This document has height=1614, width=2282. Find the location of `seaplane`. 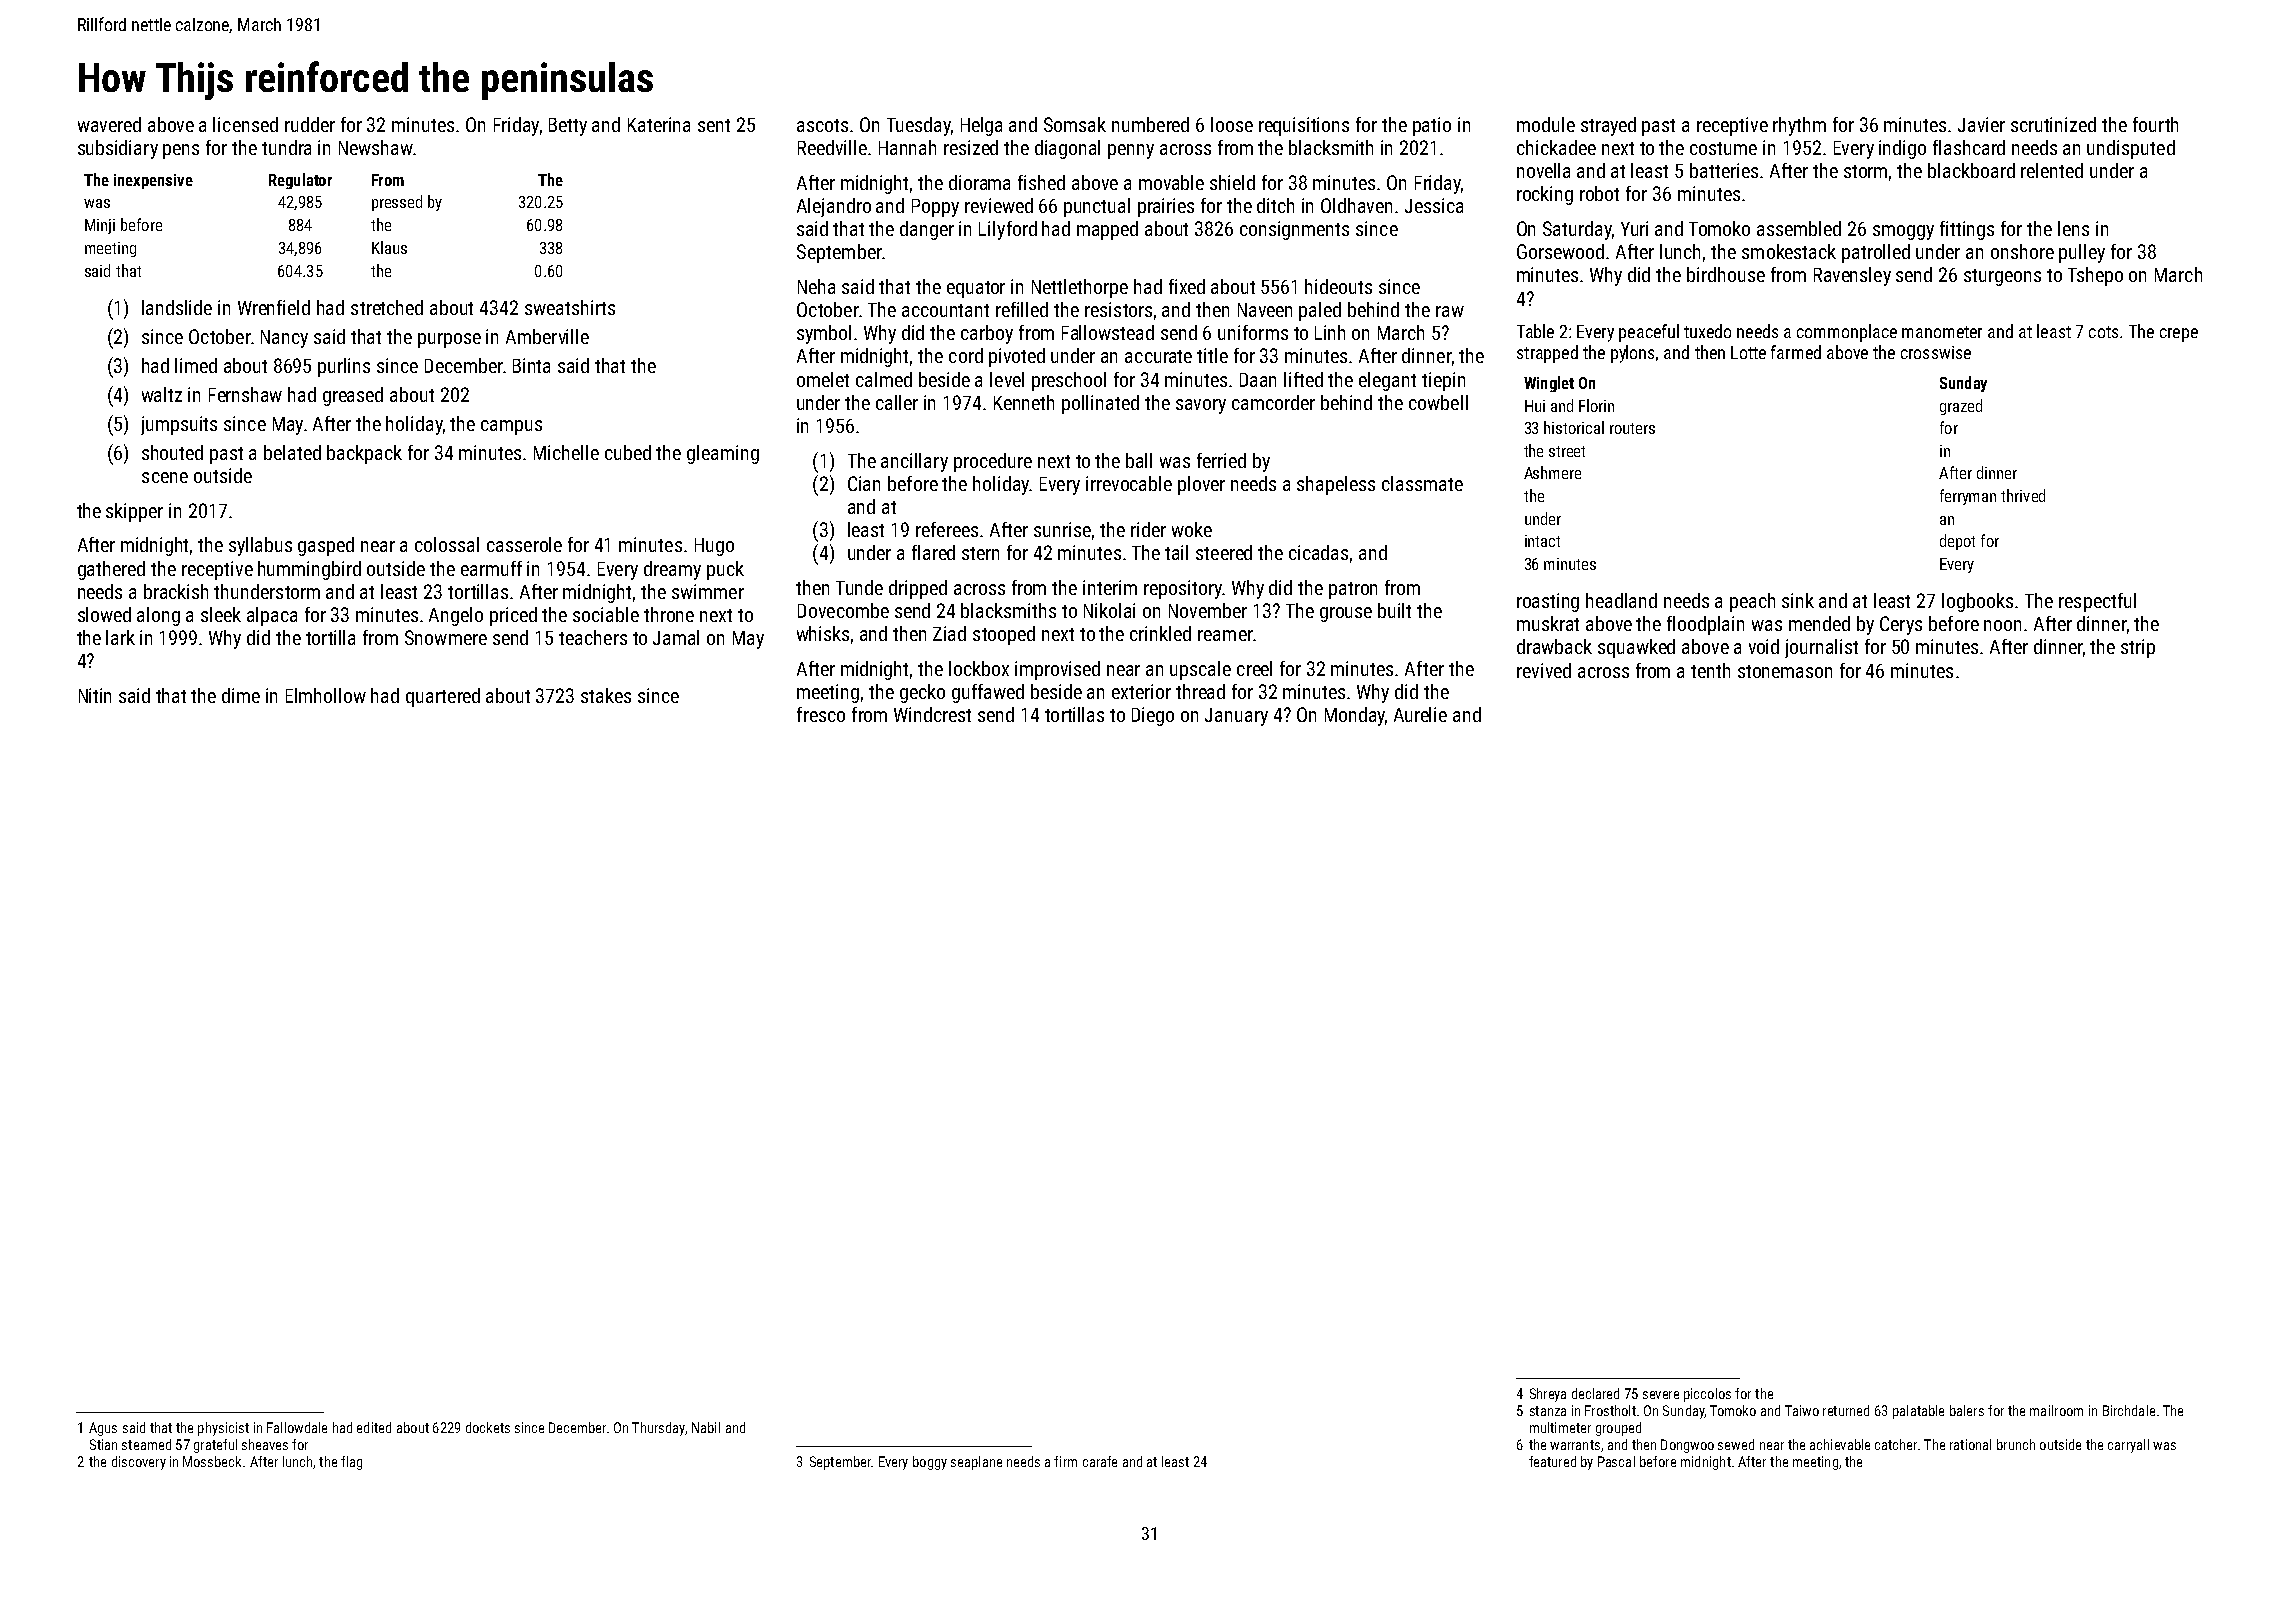

seaplane is located at coordinates (976, 1463).
